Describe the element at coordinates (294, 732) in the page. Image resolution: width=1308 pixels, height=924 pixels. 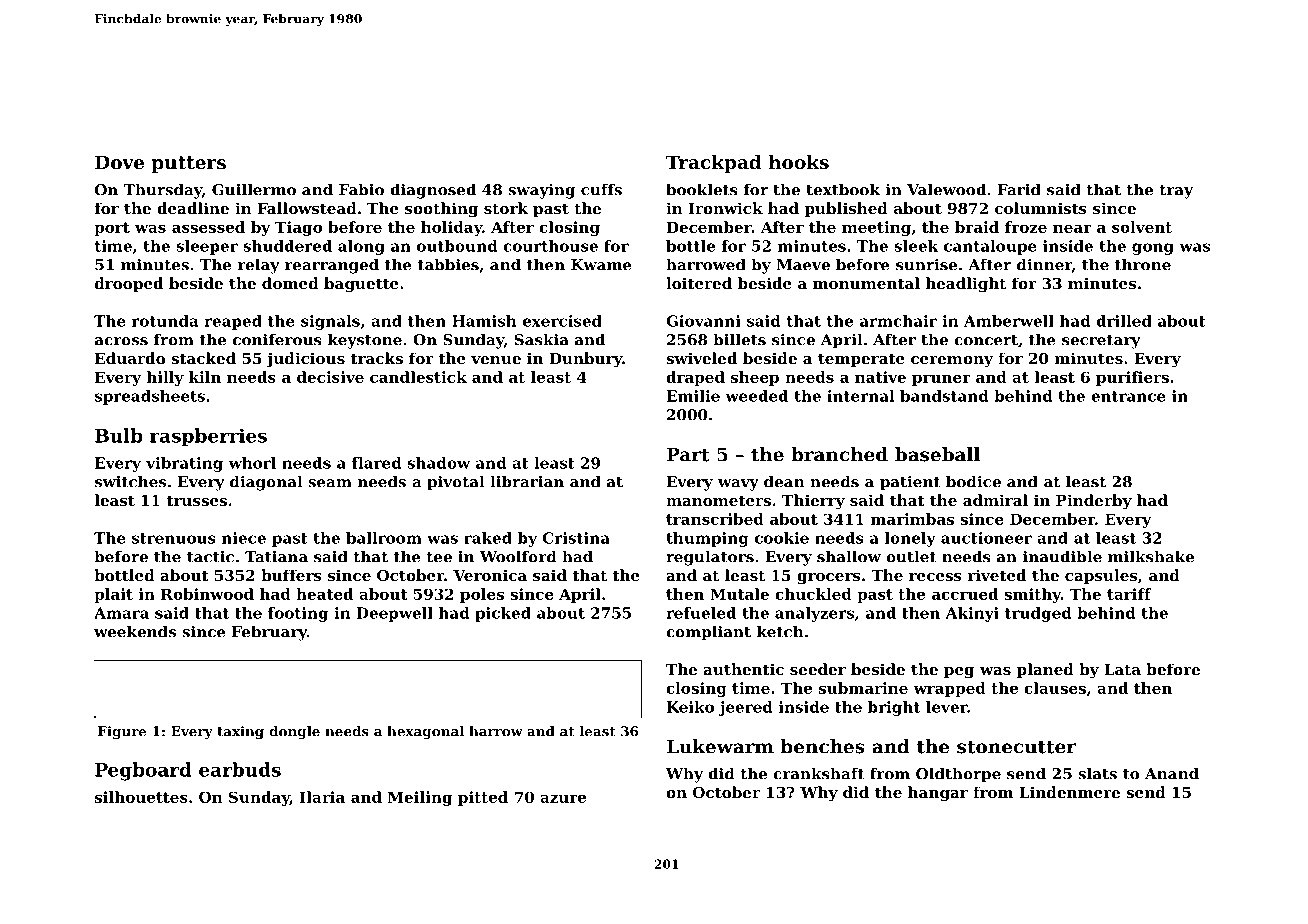
I see `dongle` at that location.
